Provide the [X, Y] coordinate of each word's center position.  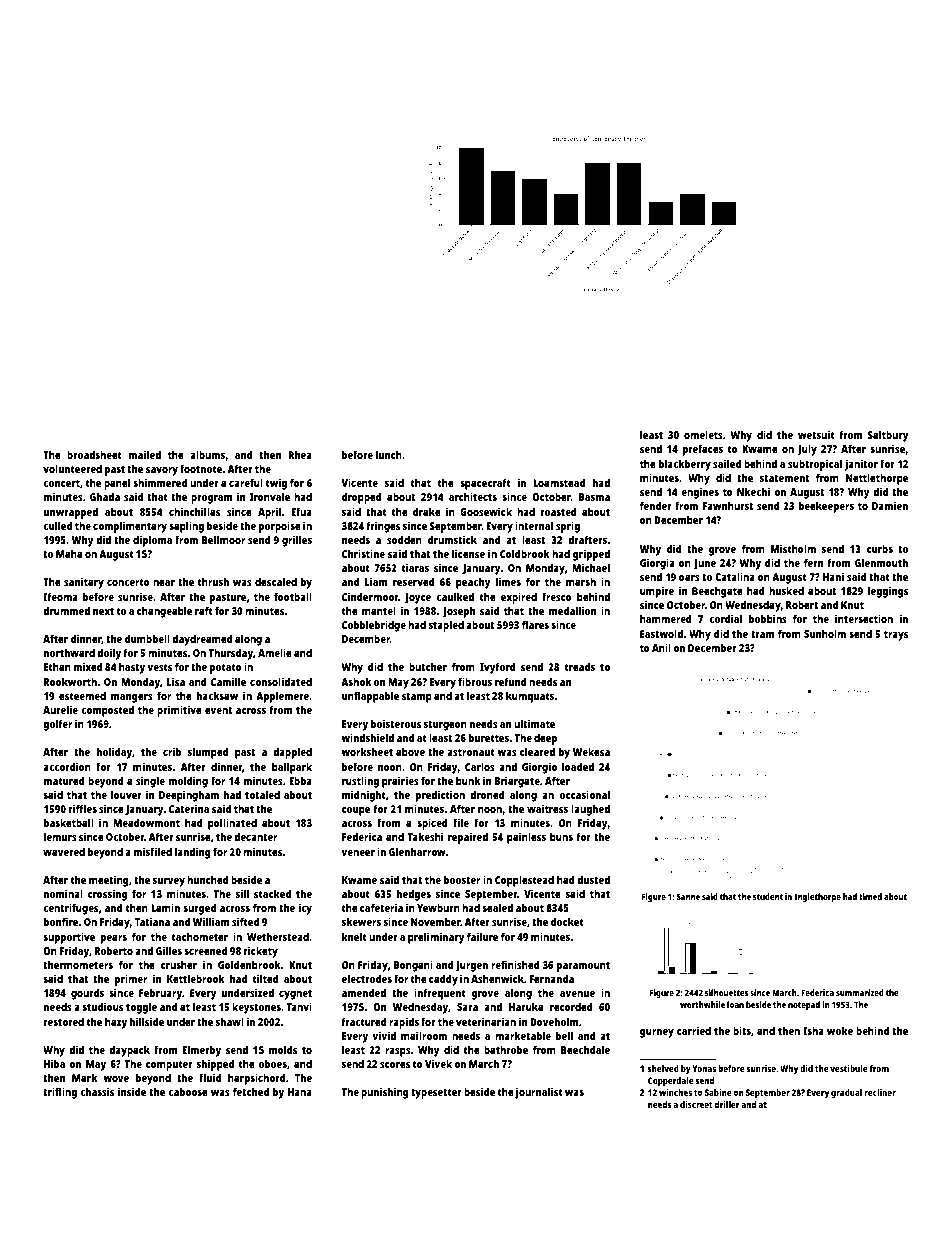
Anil [661, 647]
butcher [428, 666]
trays [896, 636]
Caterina [189, 808]
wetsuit [816, 434]
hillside [147, 1021]
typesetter [436, 1094]
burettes [489, 737]
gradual [846, 1093]
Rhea [300, 454]
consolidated [281, 681]
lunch [389, 454]
